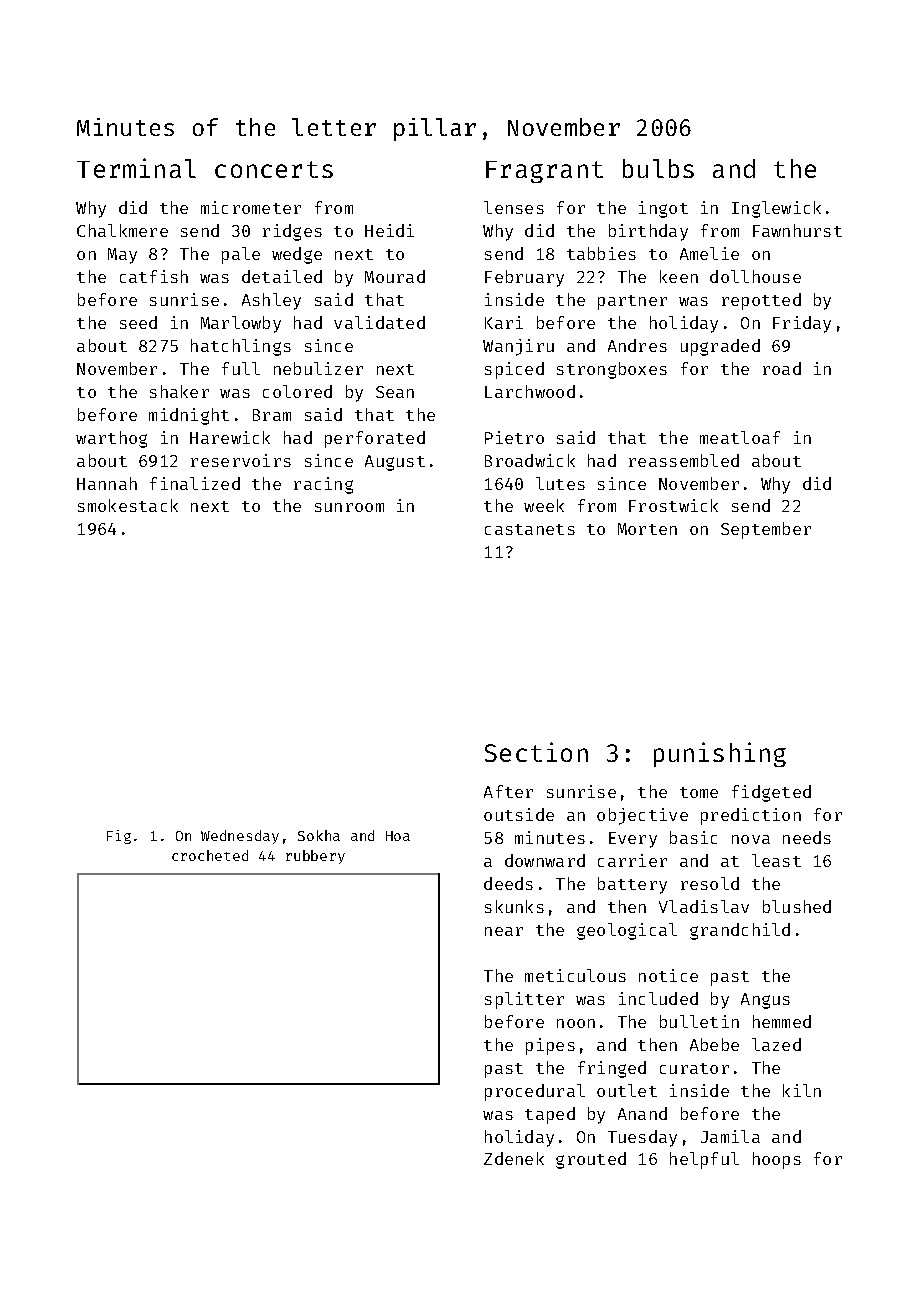 Image resolution: width=924 pixels, height=1314 pixels. Describe the element at coordinates (274, 169) in the page. I see `concerts` at that location.
